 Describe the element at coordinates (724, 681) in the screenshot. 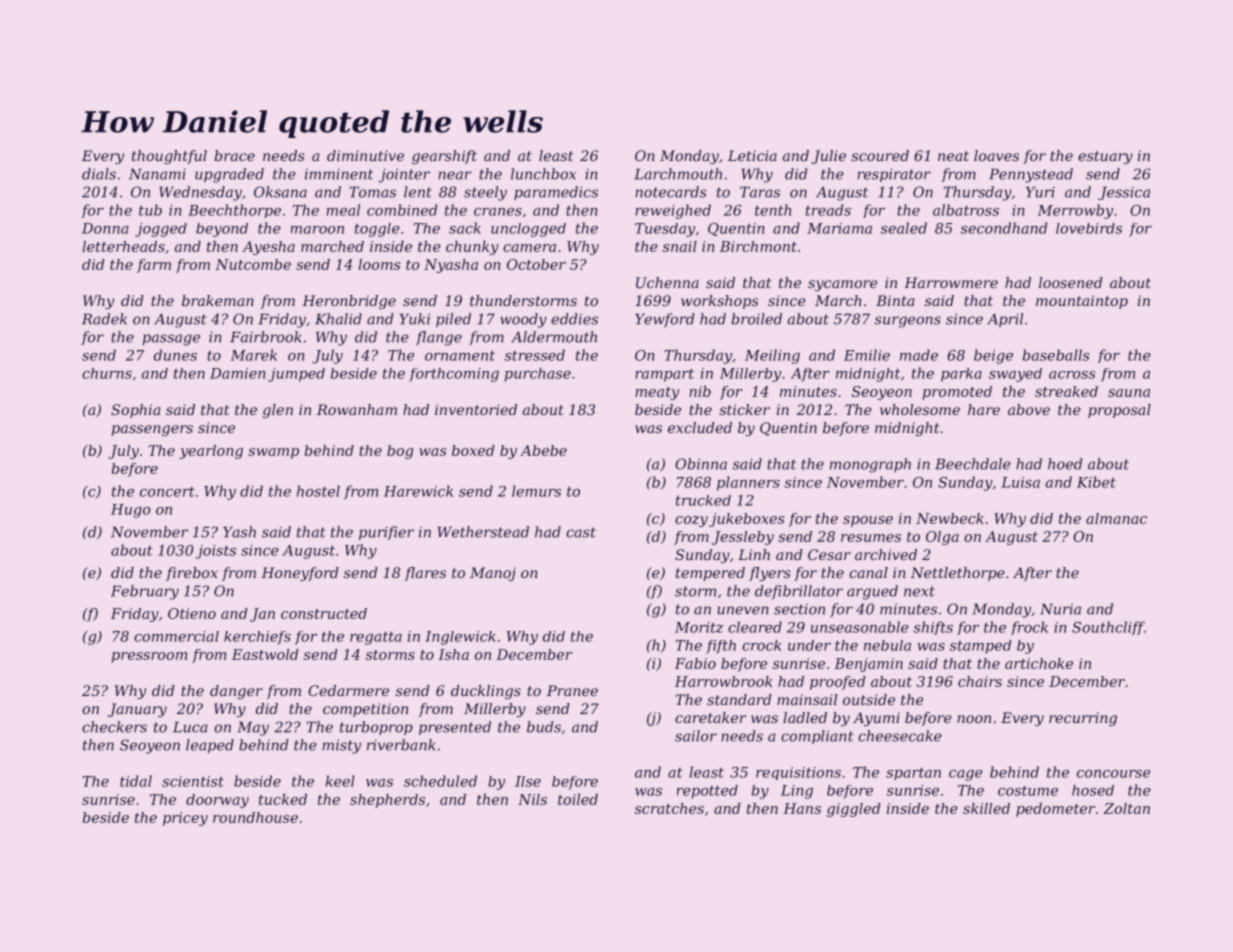

I see `Harrowbrook` at that location.
